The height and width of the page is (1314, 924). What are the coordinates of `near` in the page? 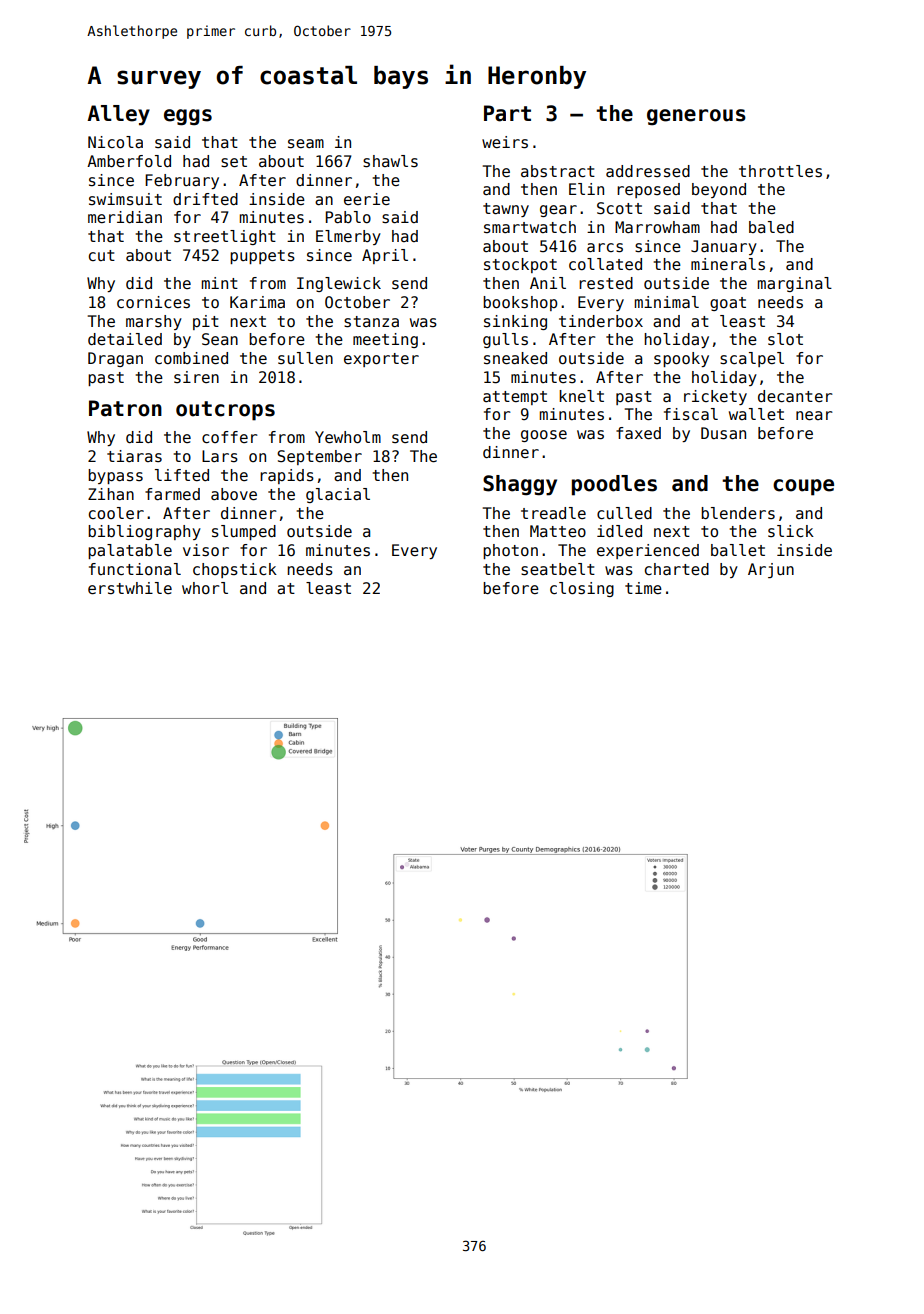 It's located at (814, 415).
